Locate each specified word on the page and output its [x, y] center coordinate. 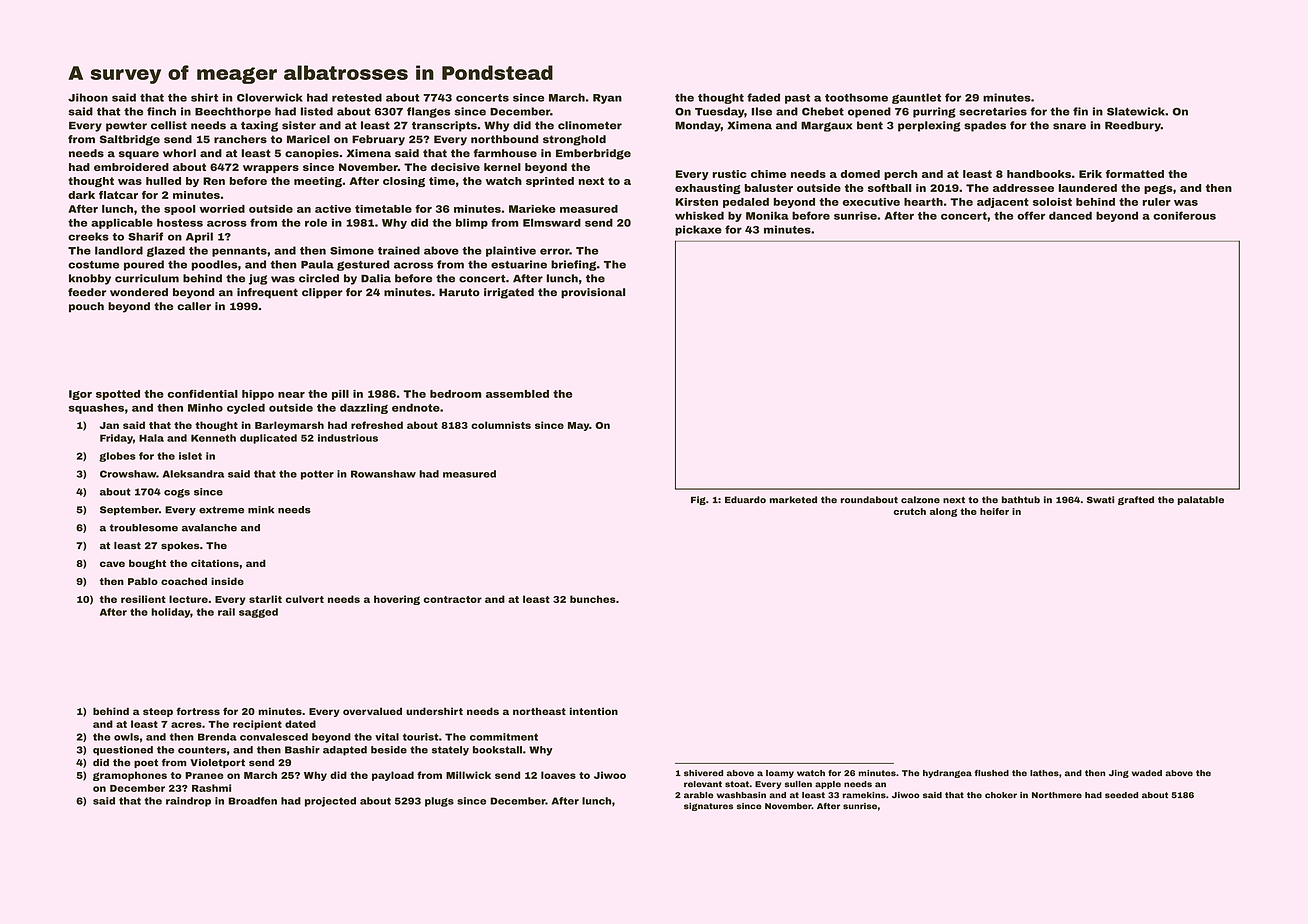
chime [768, 174]
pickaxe [698, 230]
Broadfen [252, 801]
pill [340, 395]
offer [1031, 215]
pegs [1158, 189]
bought [147, 564]
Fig [698, 500]
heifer [994, 511]
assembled [517, 394]
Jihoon [88, 97]
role [316, 222]
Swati [1100, 500]
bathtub [1021, 500]
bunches [593, 599]
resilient [143, 599]
